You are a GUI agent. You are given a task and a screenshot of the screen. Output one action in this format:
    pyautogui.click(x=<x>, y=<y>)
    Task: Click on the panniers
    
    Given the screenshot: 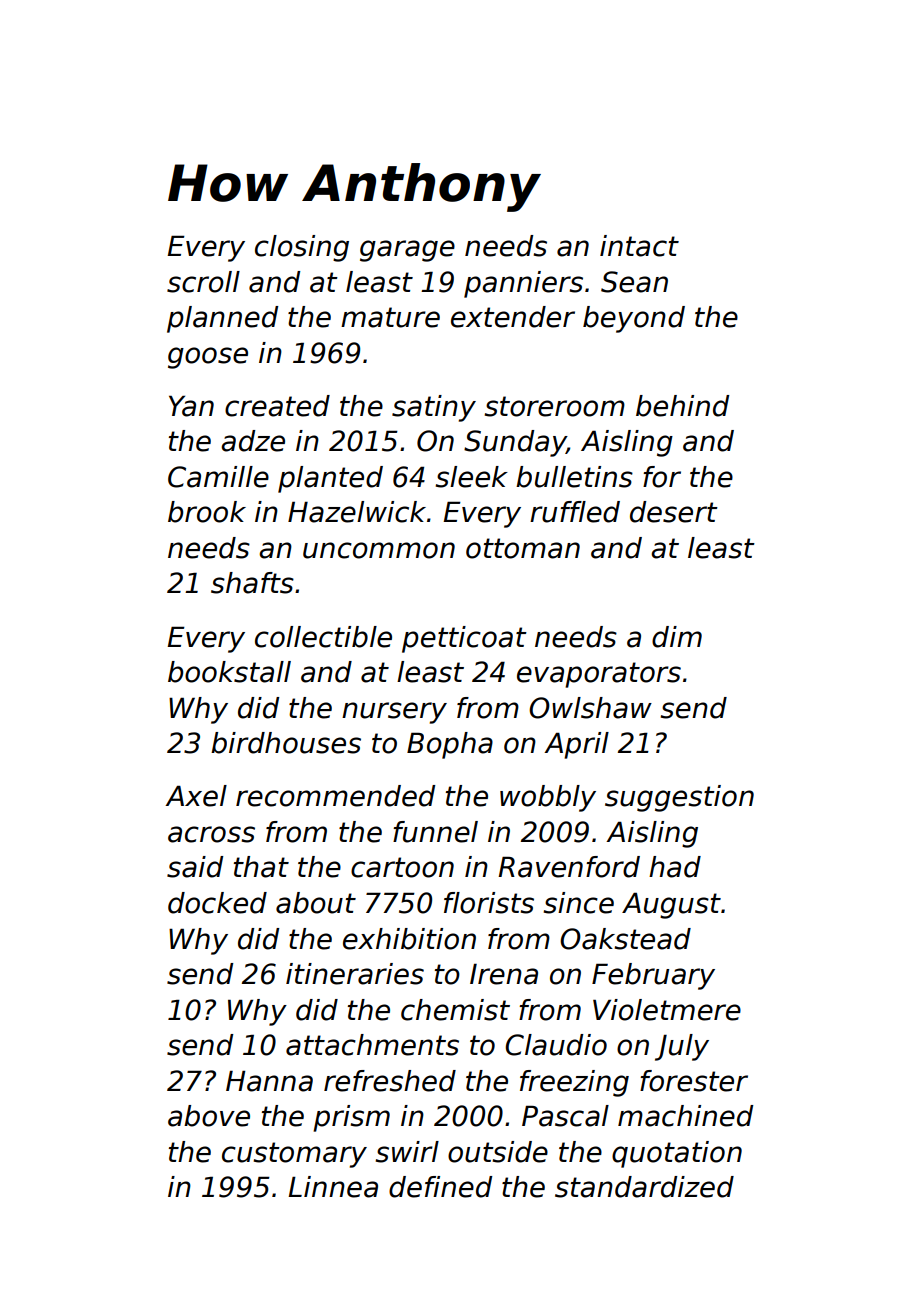 What is the action you would take?
    pyautogui.click(x=523, y=284)
